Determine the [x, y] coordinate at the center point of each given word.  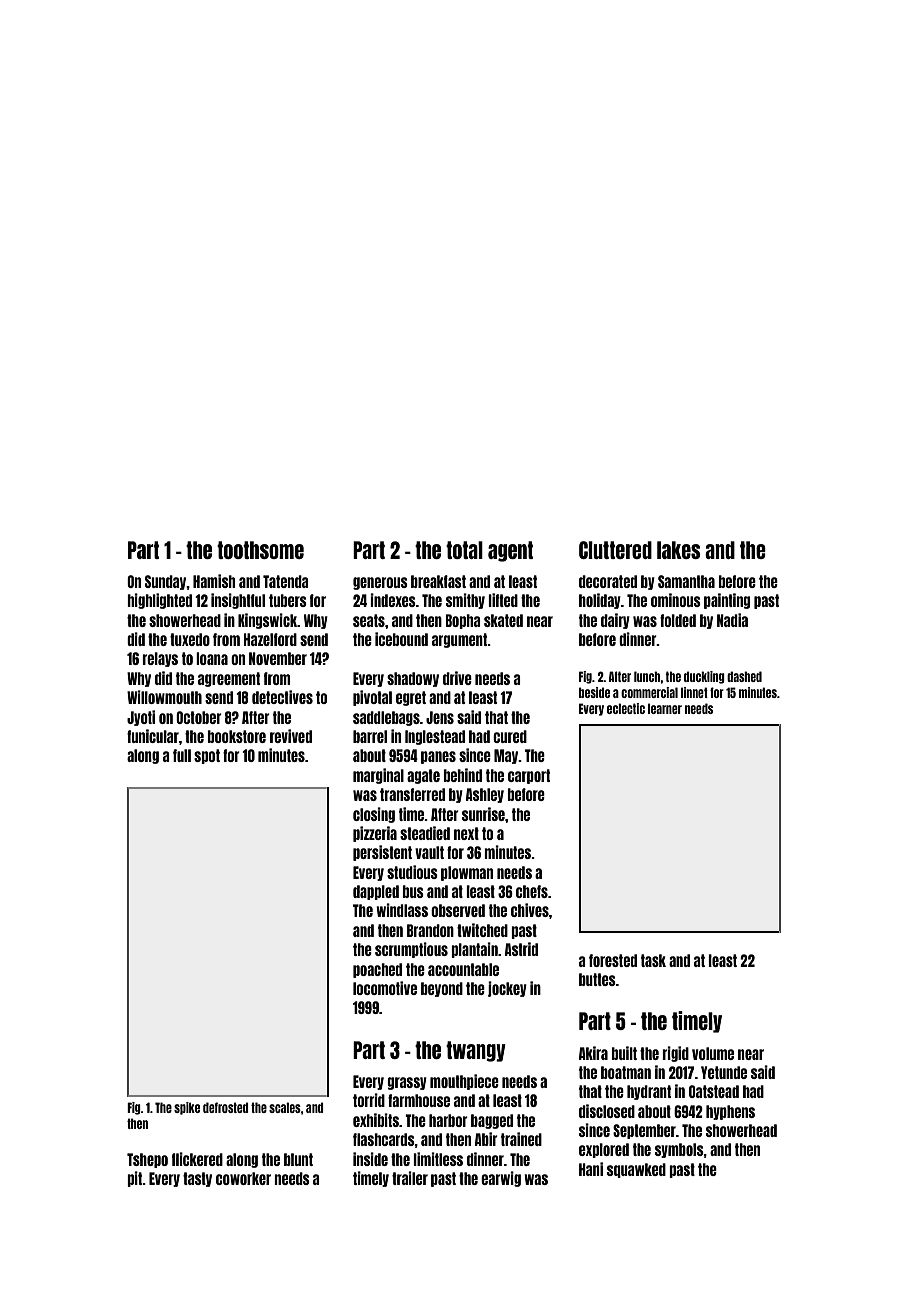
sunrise [483, 814]
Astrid [521, 949]
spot [207, 756]
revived [291, 736]
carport [529, 776]
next [466, 833]
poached [377, 970]
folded [678, 620]
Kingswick [267, 621]
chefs [532, 891]
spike [187, 1108]
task [653, 960]
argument [459, 640]
